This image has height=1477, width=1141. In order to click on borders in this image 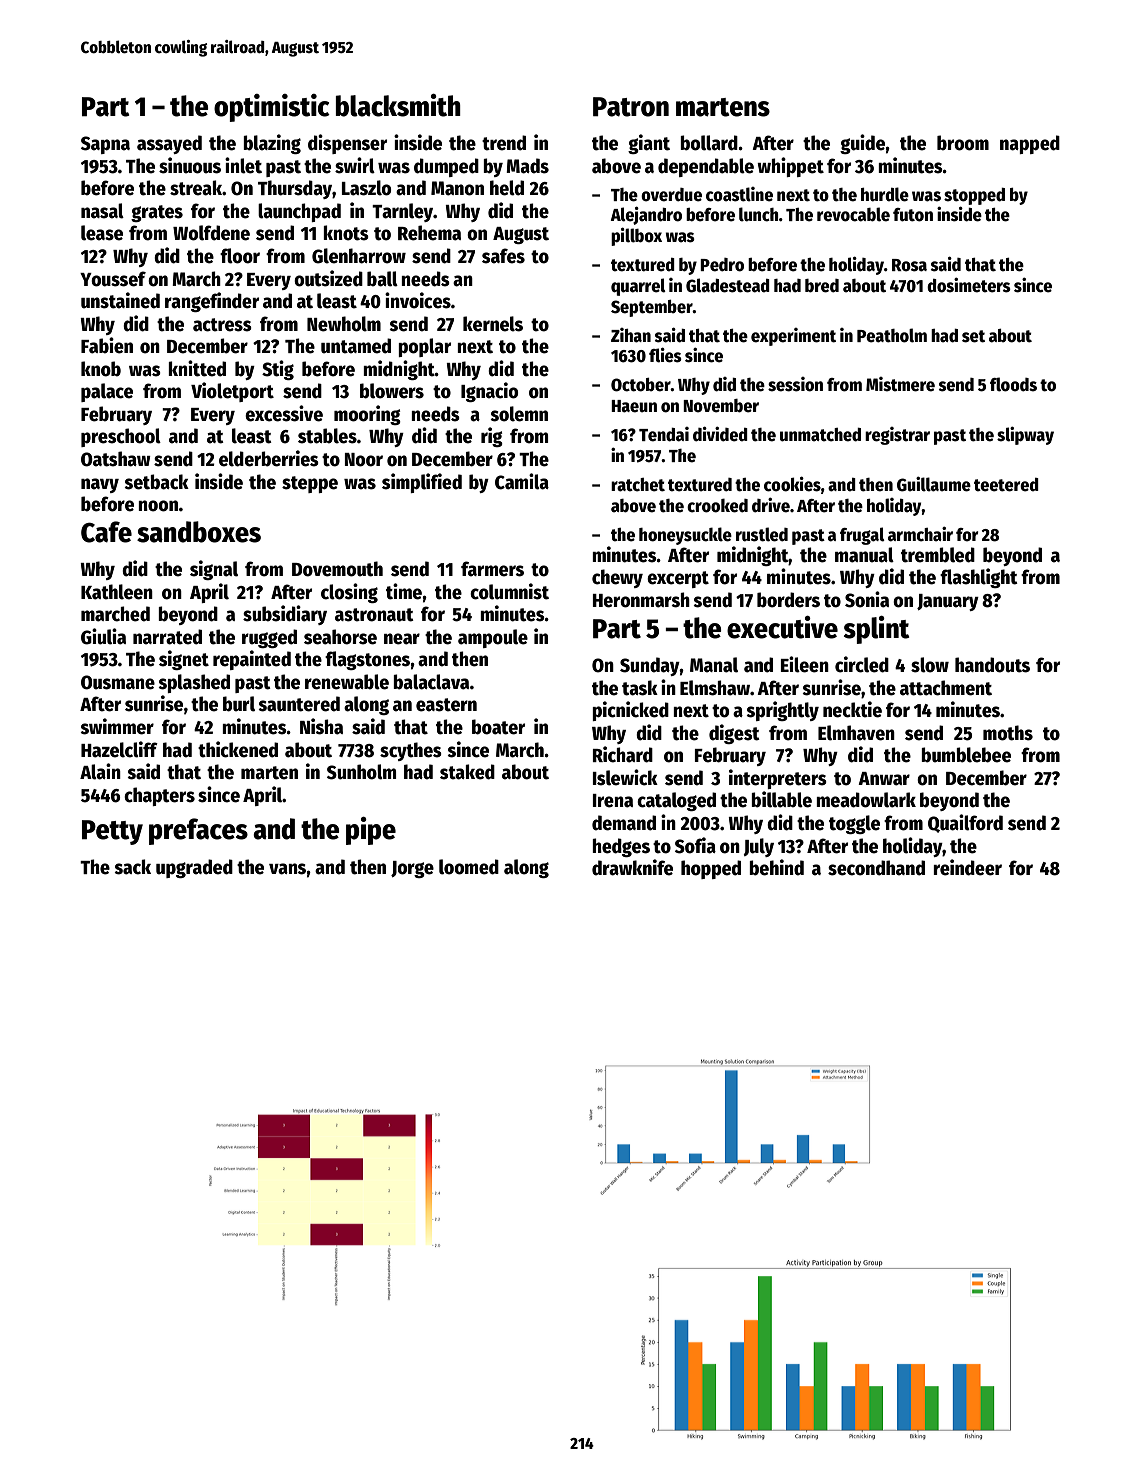, I will do `click(788, 600)`.
